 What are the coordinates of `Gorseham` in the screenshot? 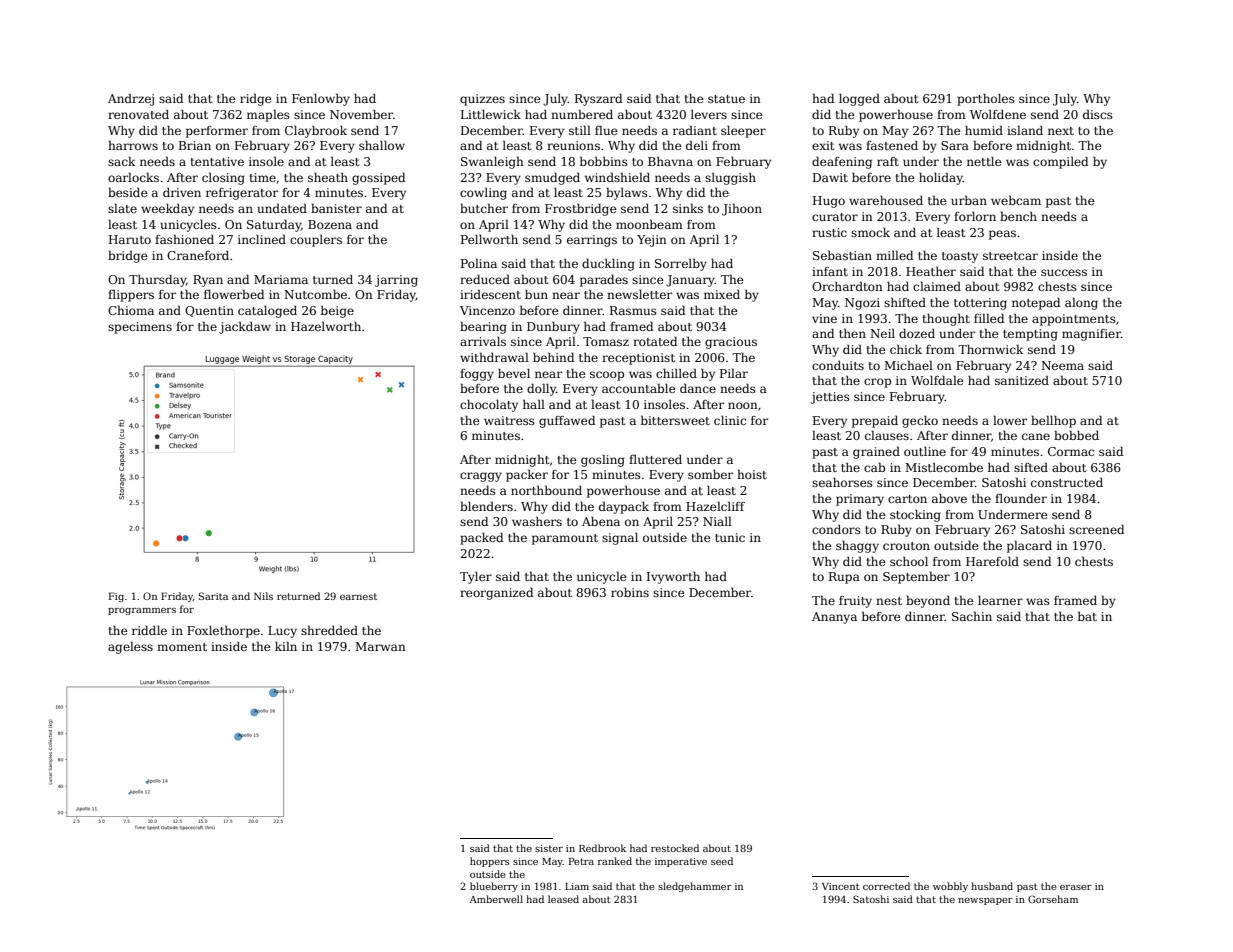 It's located at (1053, 899).
